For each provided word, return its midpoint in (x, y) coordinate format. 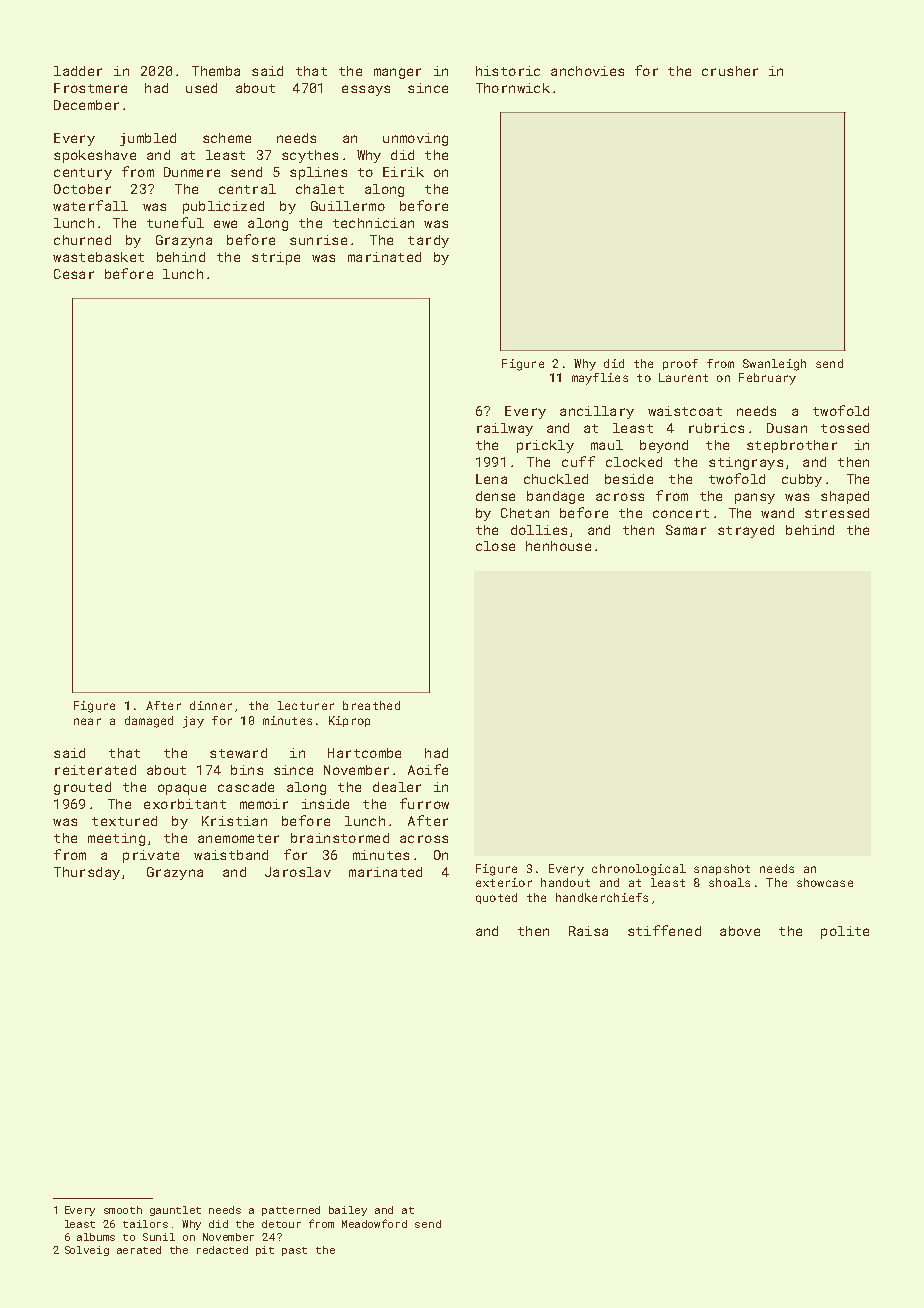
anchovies (587, 71)
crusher (730, 71)
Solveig (87, 1251)
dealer (397, 787)
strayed (746, 531)
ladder (78, 71)
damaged (149, 722)
